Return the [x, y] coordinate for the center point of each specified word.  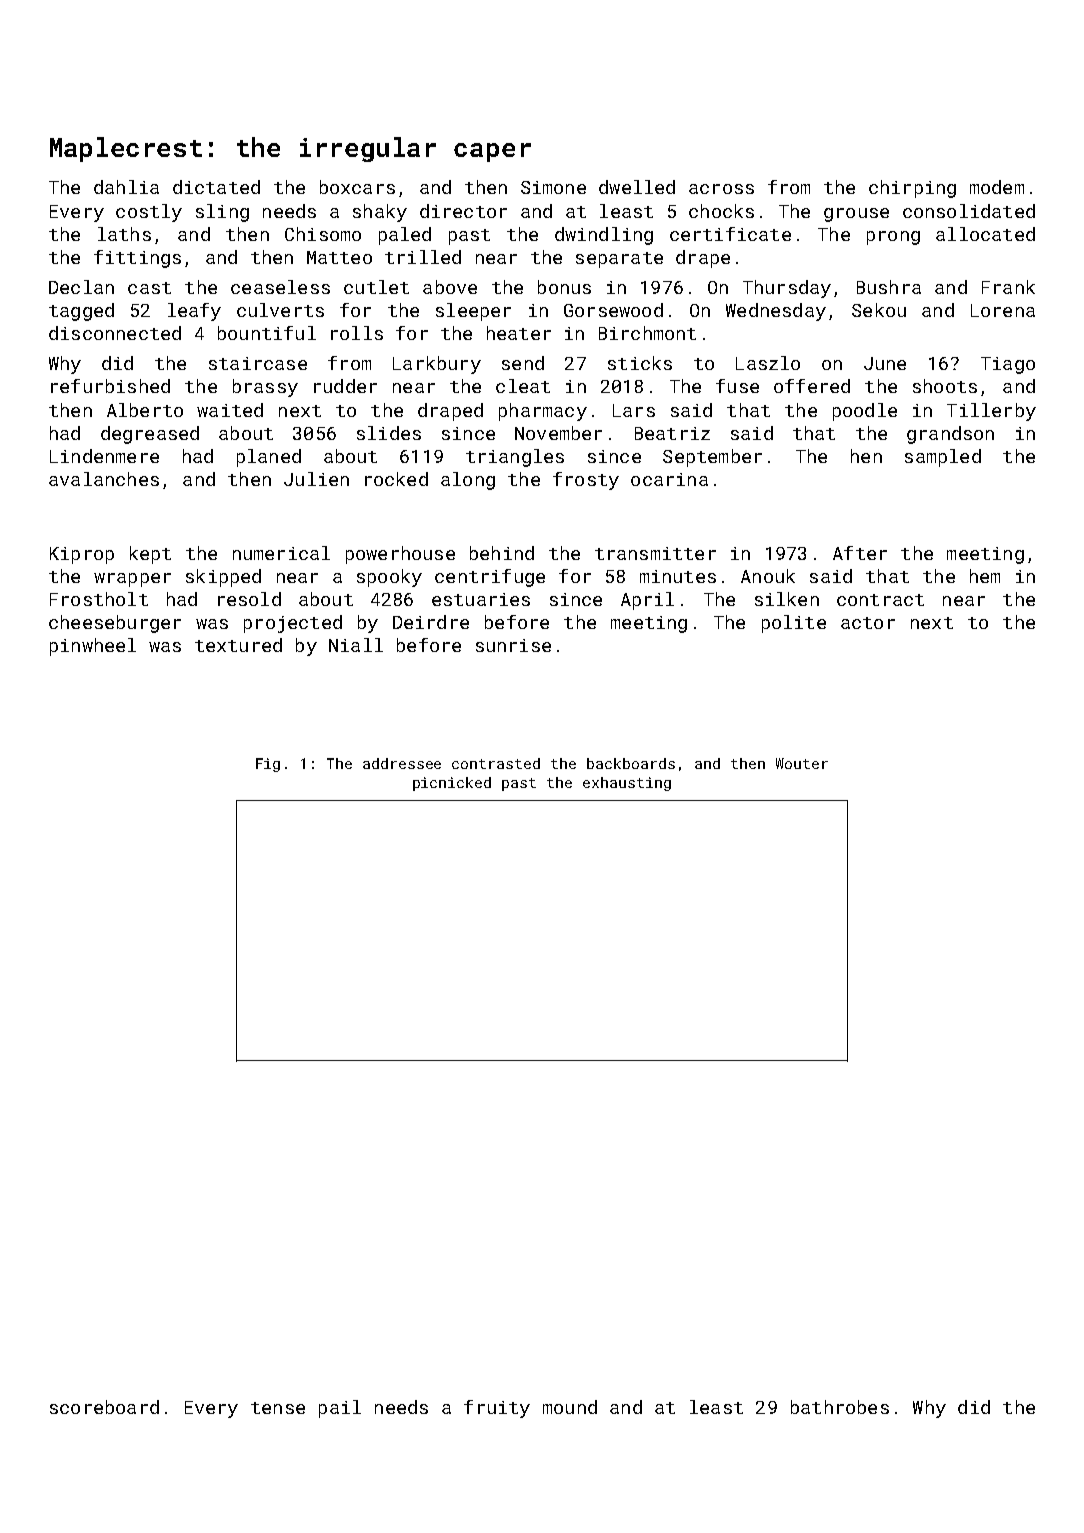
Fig [268, 765]
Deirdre [431, 622]
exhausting [627, 784]
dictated [216, 187]
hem [985, 576]
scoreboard [104, 1407]
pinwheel [93, 647]
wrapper [132, 580]
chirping [912, 189]
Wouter [802, 763]
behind [502, 553]
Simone [553, 187]
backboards [631, 763]
